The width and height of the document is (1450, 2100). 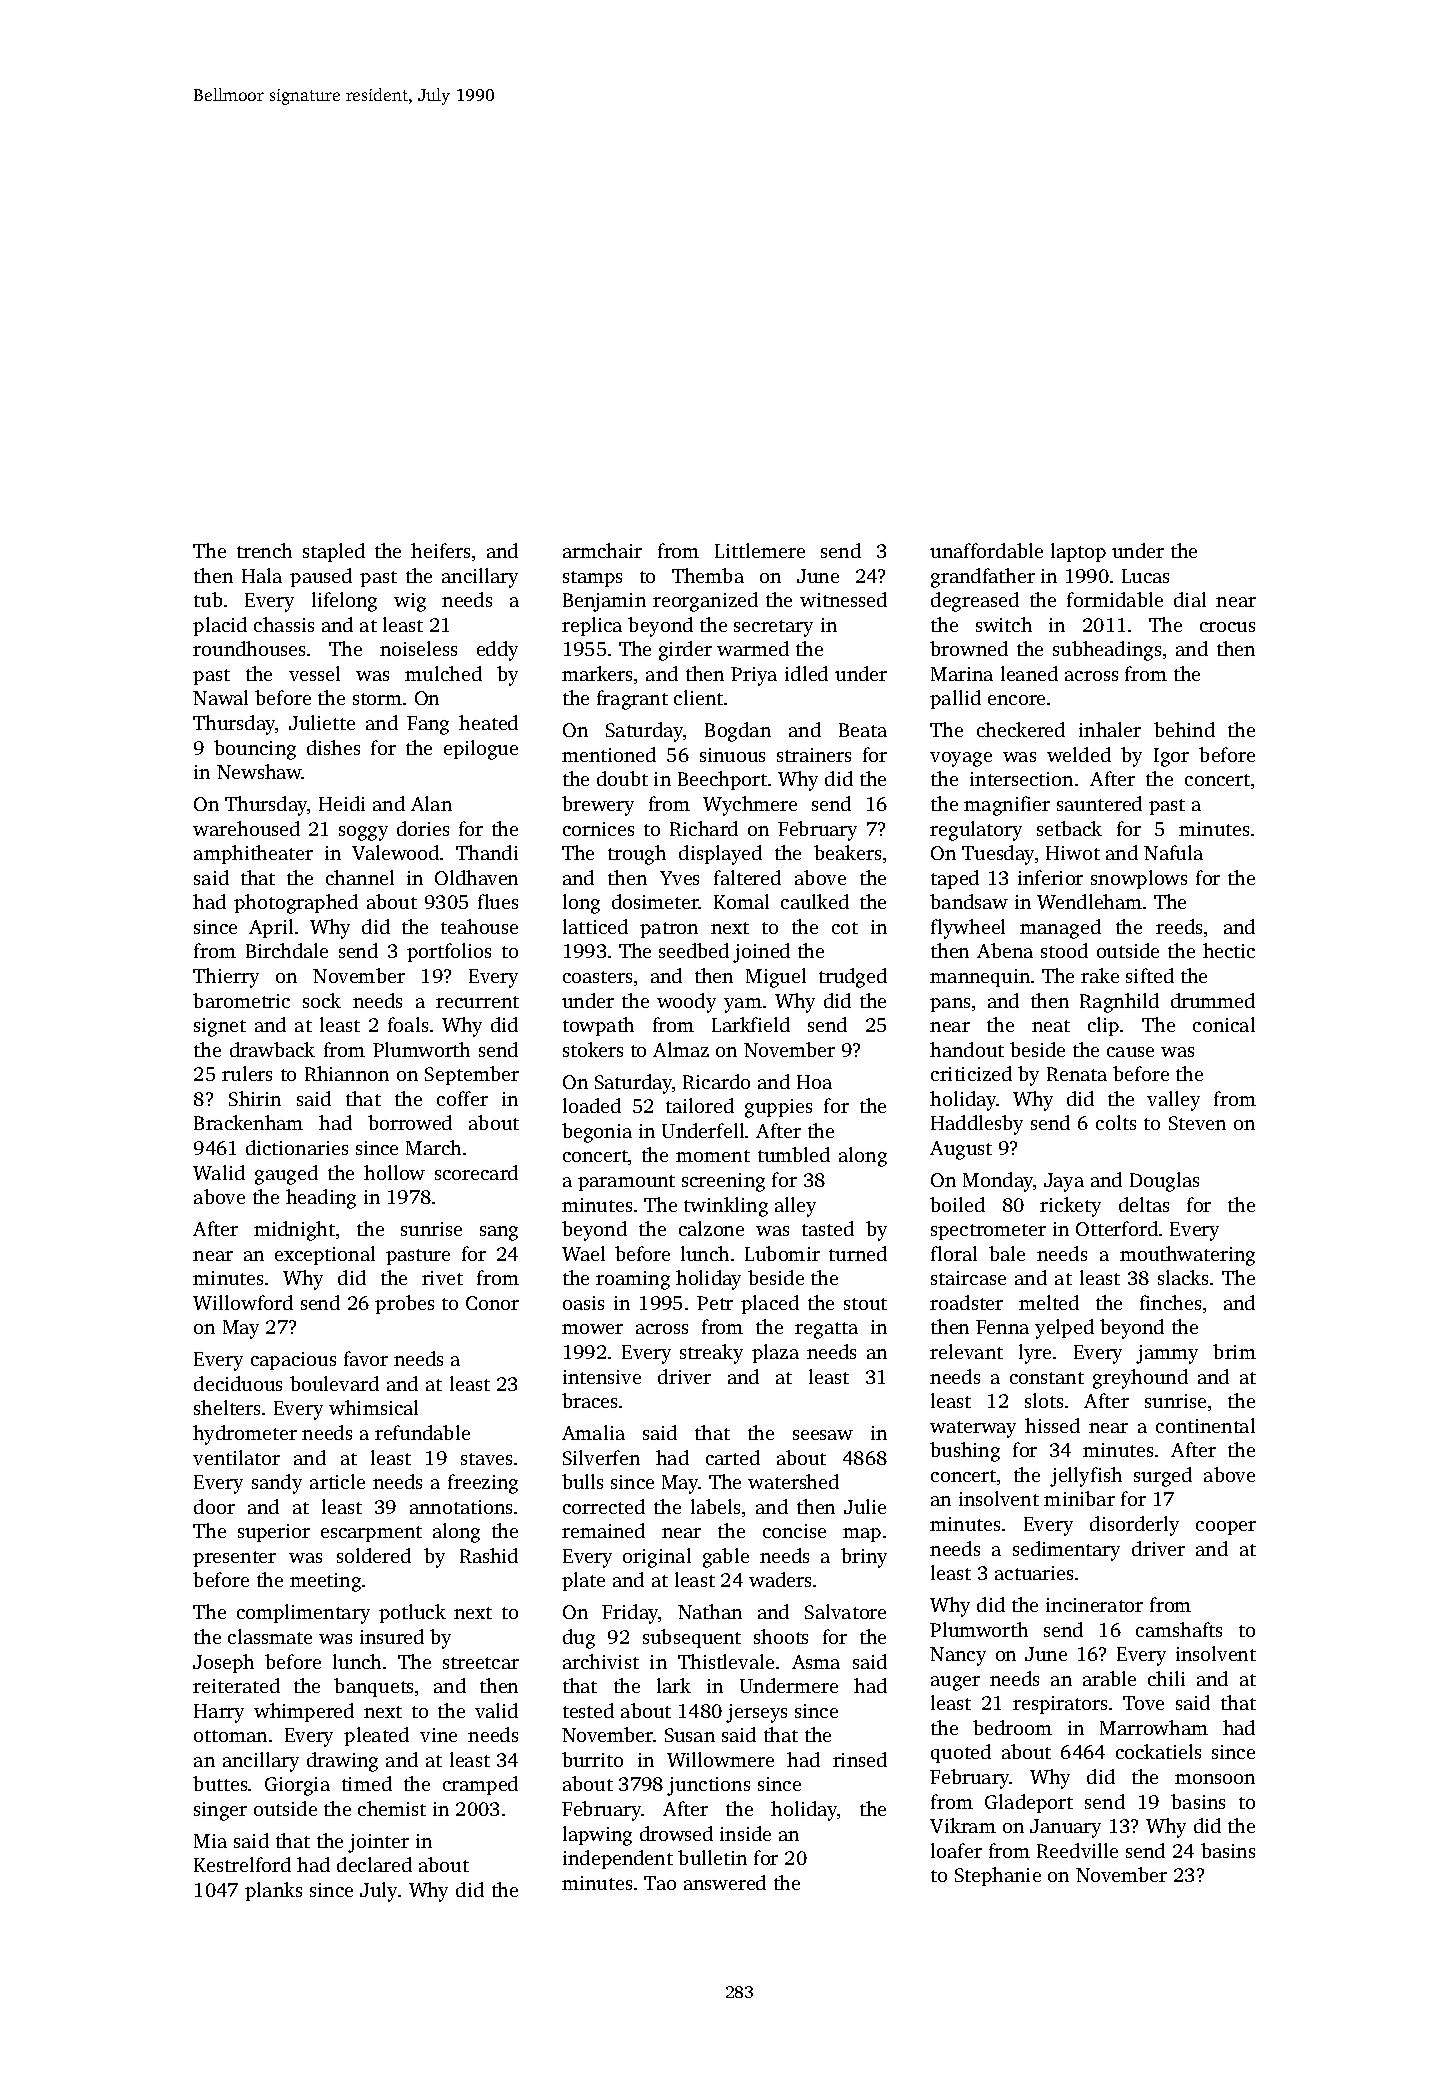 What do you see at coordinates (1227, 627) in the document?
I see `crocus` at bounding box center [1227, 627].
